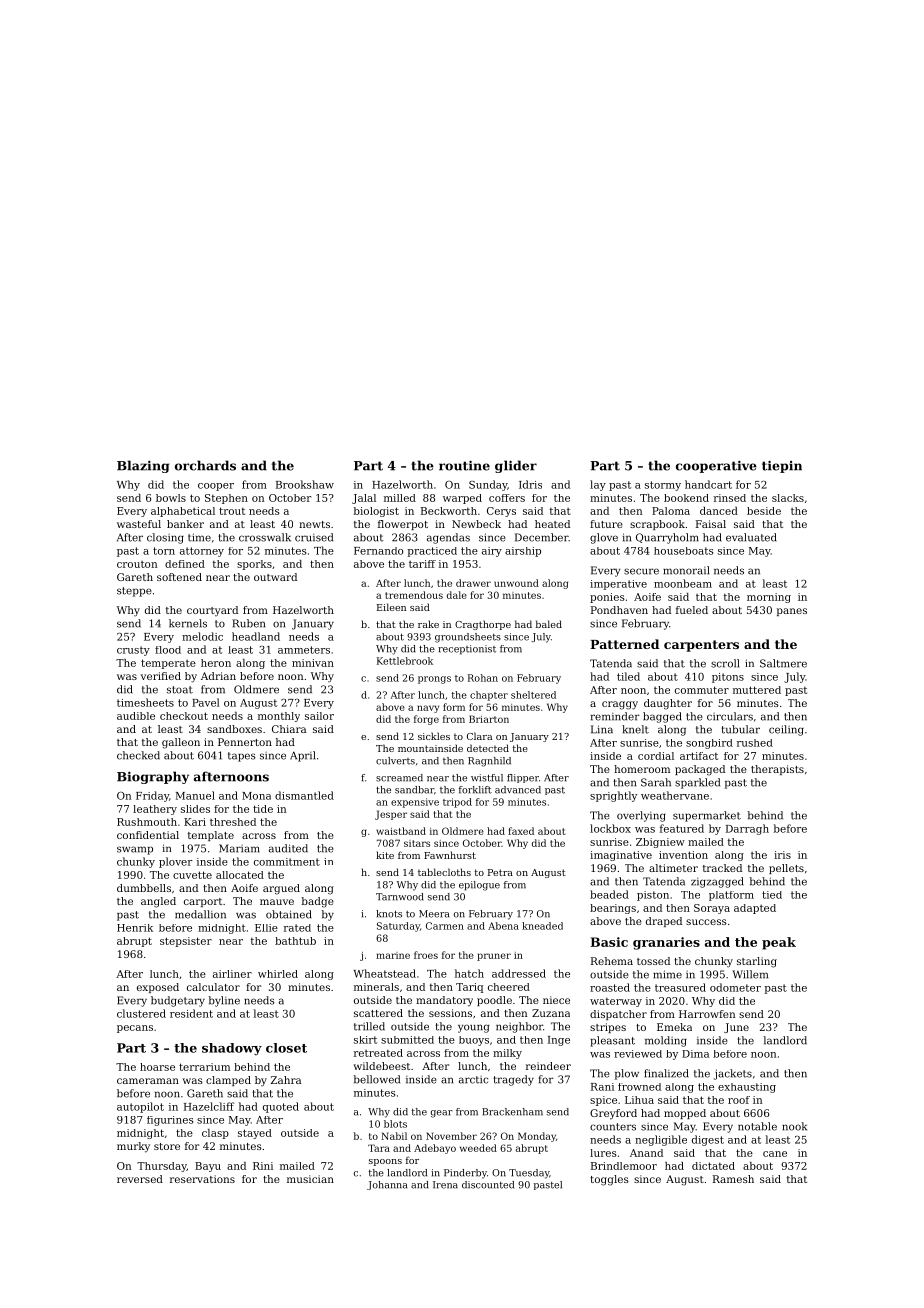  What do you see at coordinates (135, 928) in the document?
I see `Henrik` at bounding box center [135, 928].
